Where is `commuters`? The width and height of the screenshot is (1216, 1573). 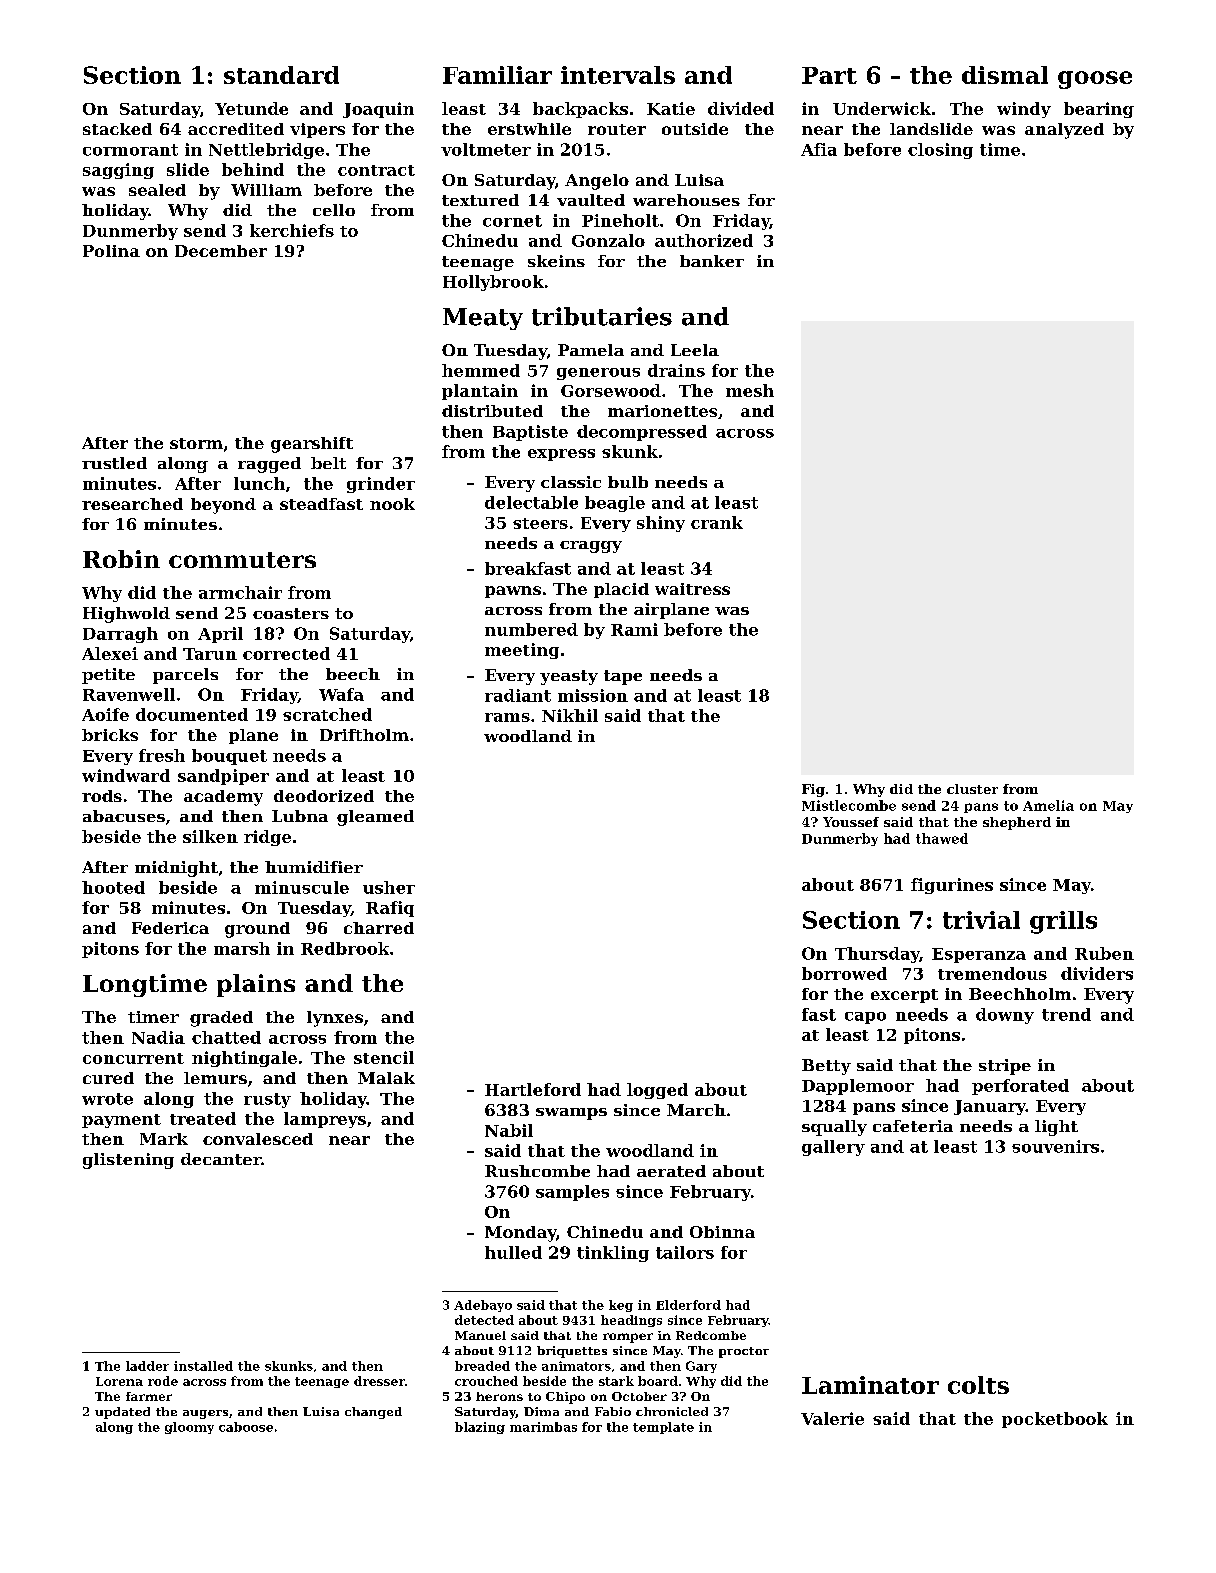
commuters is located at coordinates (242, 560).
